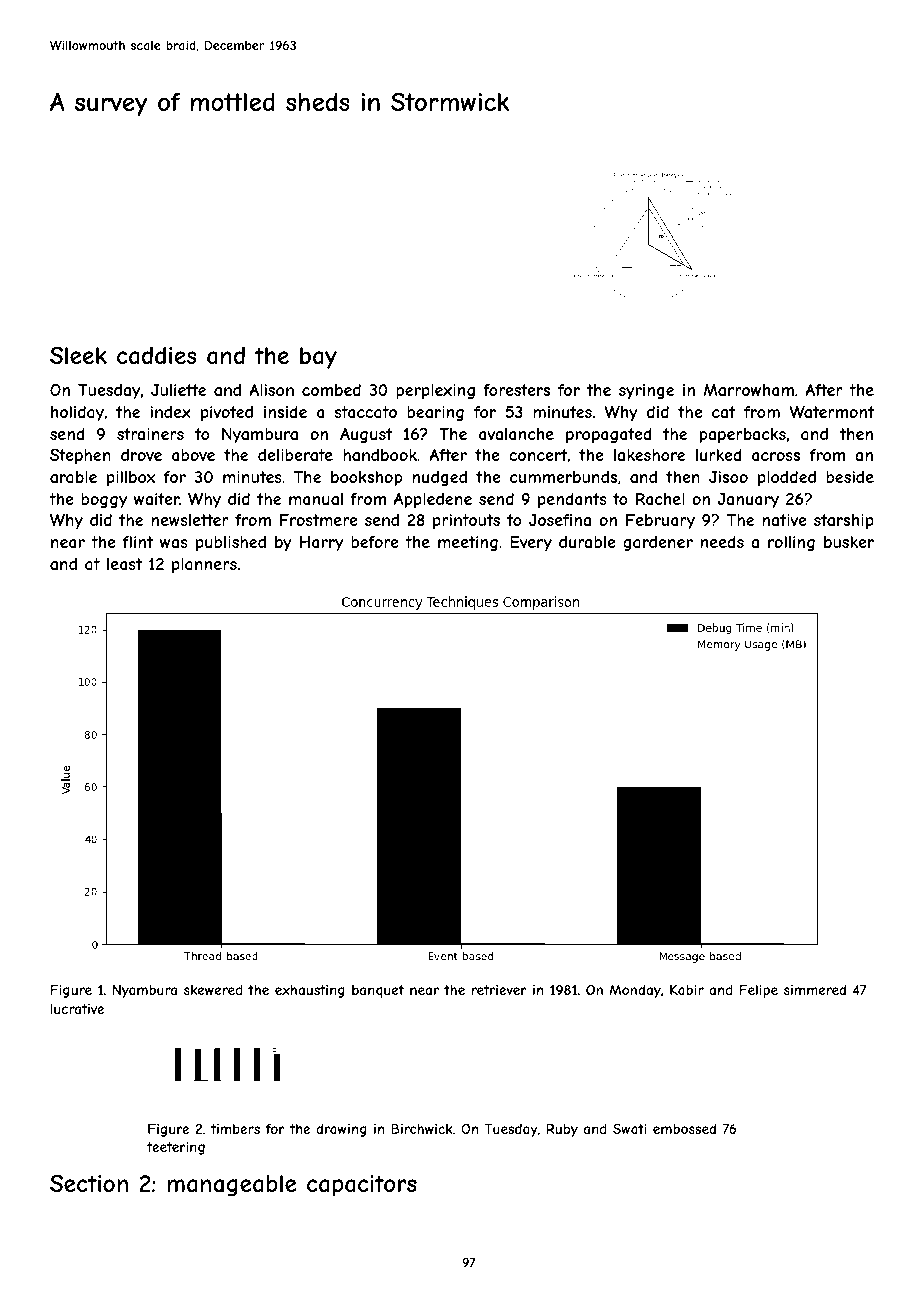  Describe the element at coordinates (562, 1130) in the screenshot. I see `Ruby` at that location.
